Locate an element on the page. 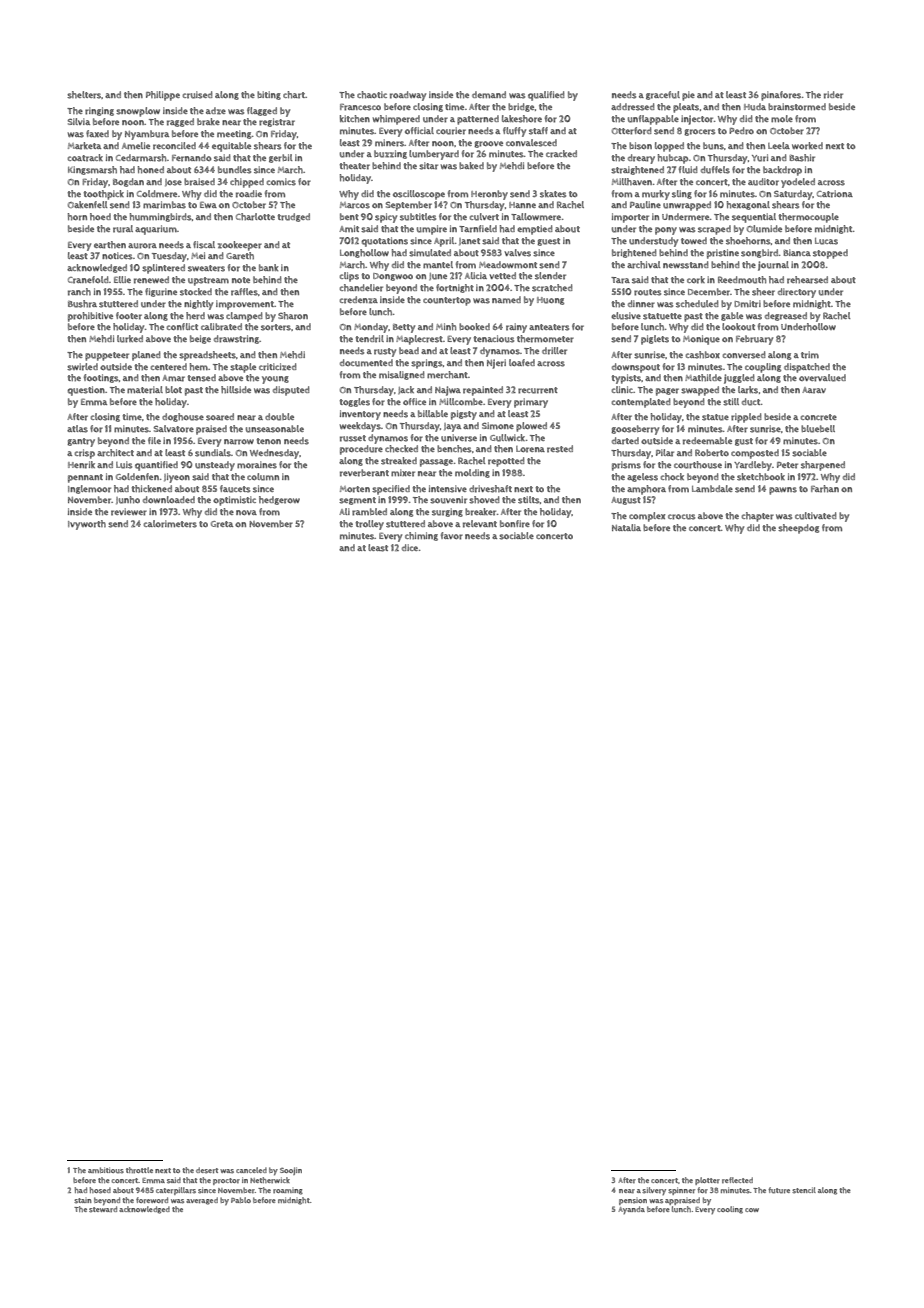 The image size is (924, 1308). sheepdog is located at coordinates (798, 529).
